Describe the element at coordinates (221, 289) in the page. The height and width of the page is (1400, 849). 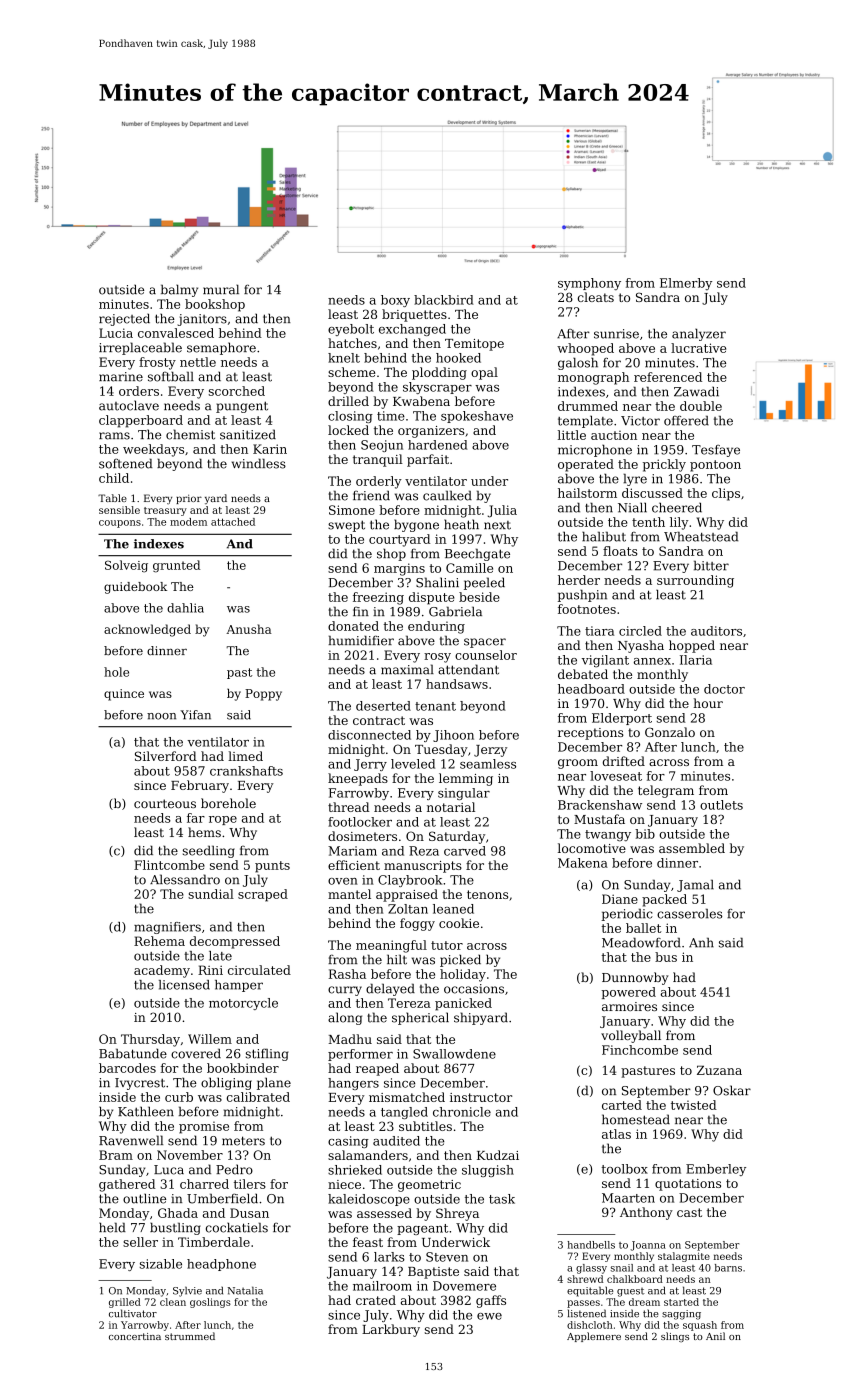
I see `mural` at that location.
